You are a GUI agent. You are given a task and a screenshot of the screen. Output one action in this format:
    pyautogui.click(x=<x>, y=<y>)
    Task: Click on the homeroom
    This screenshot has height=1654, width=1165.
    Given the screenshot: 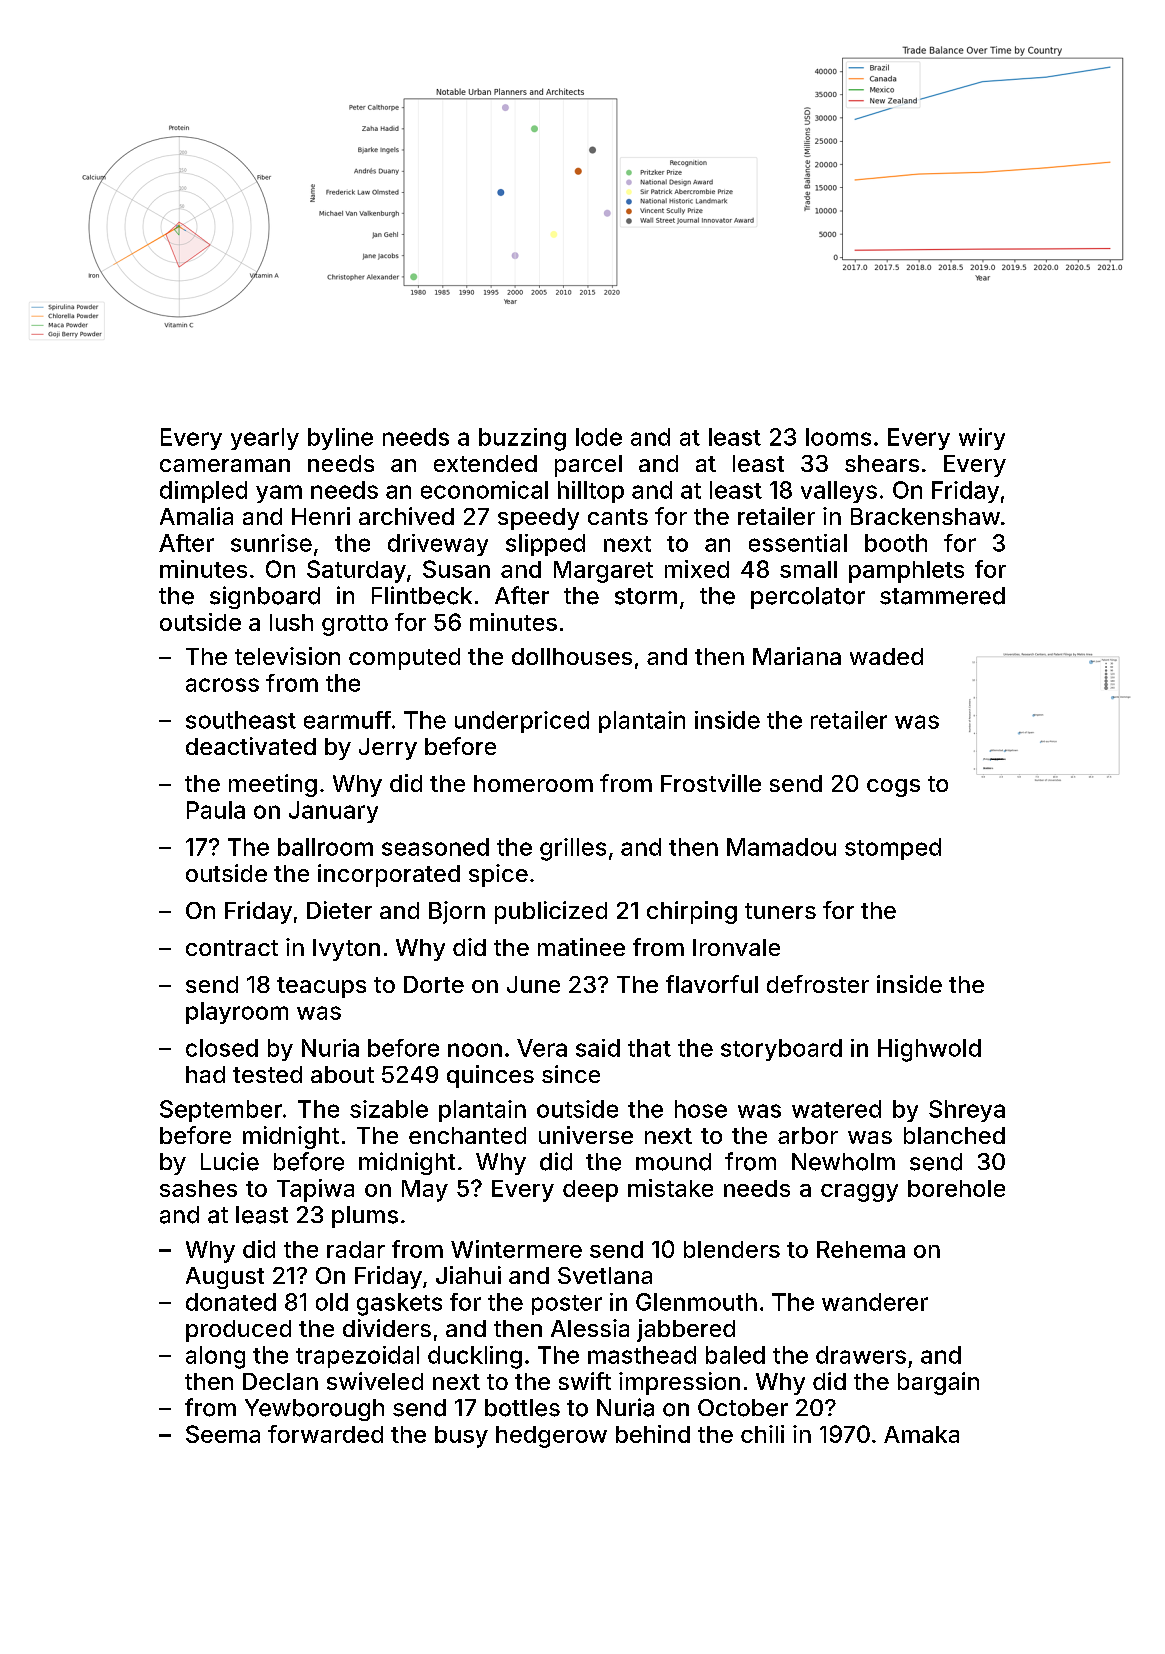 What is the action you would take?
    pyautogui.click(x=533, y=783)
